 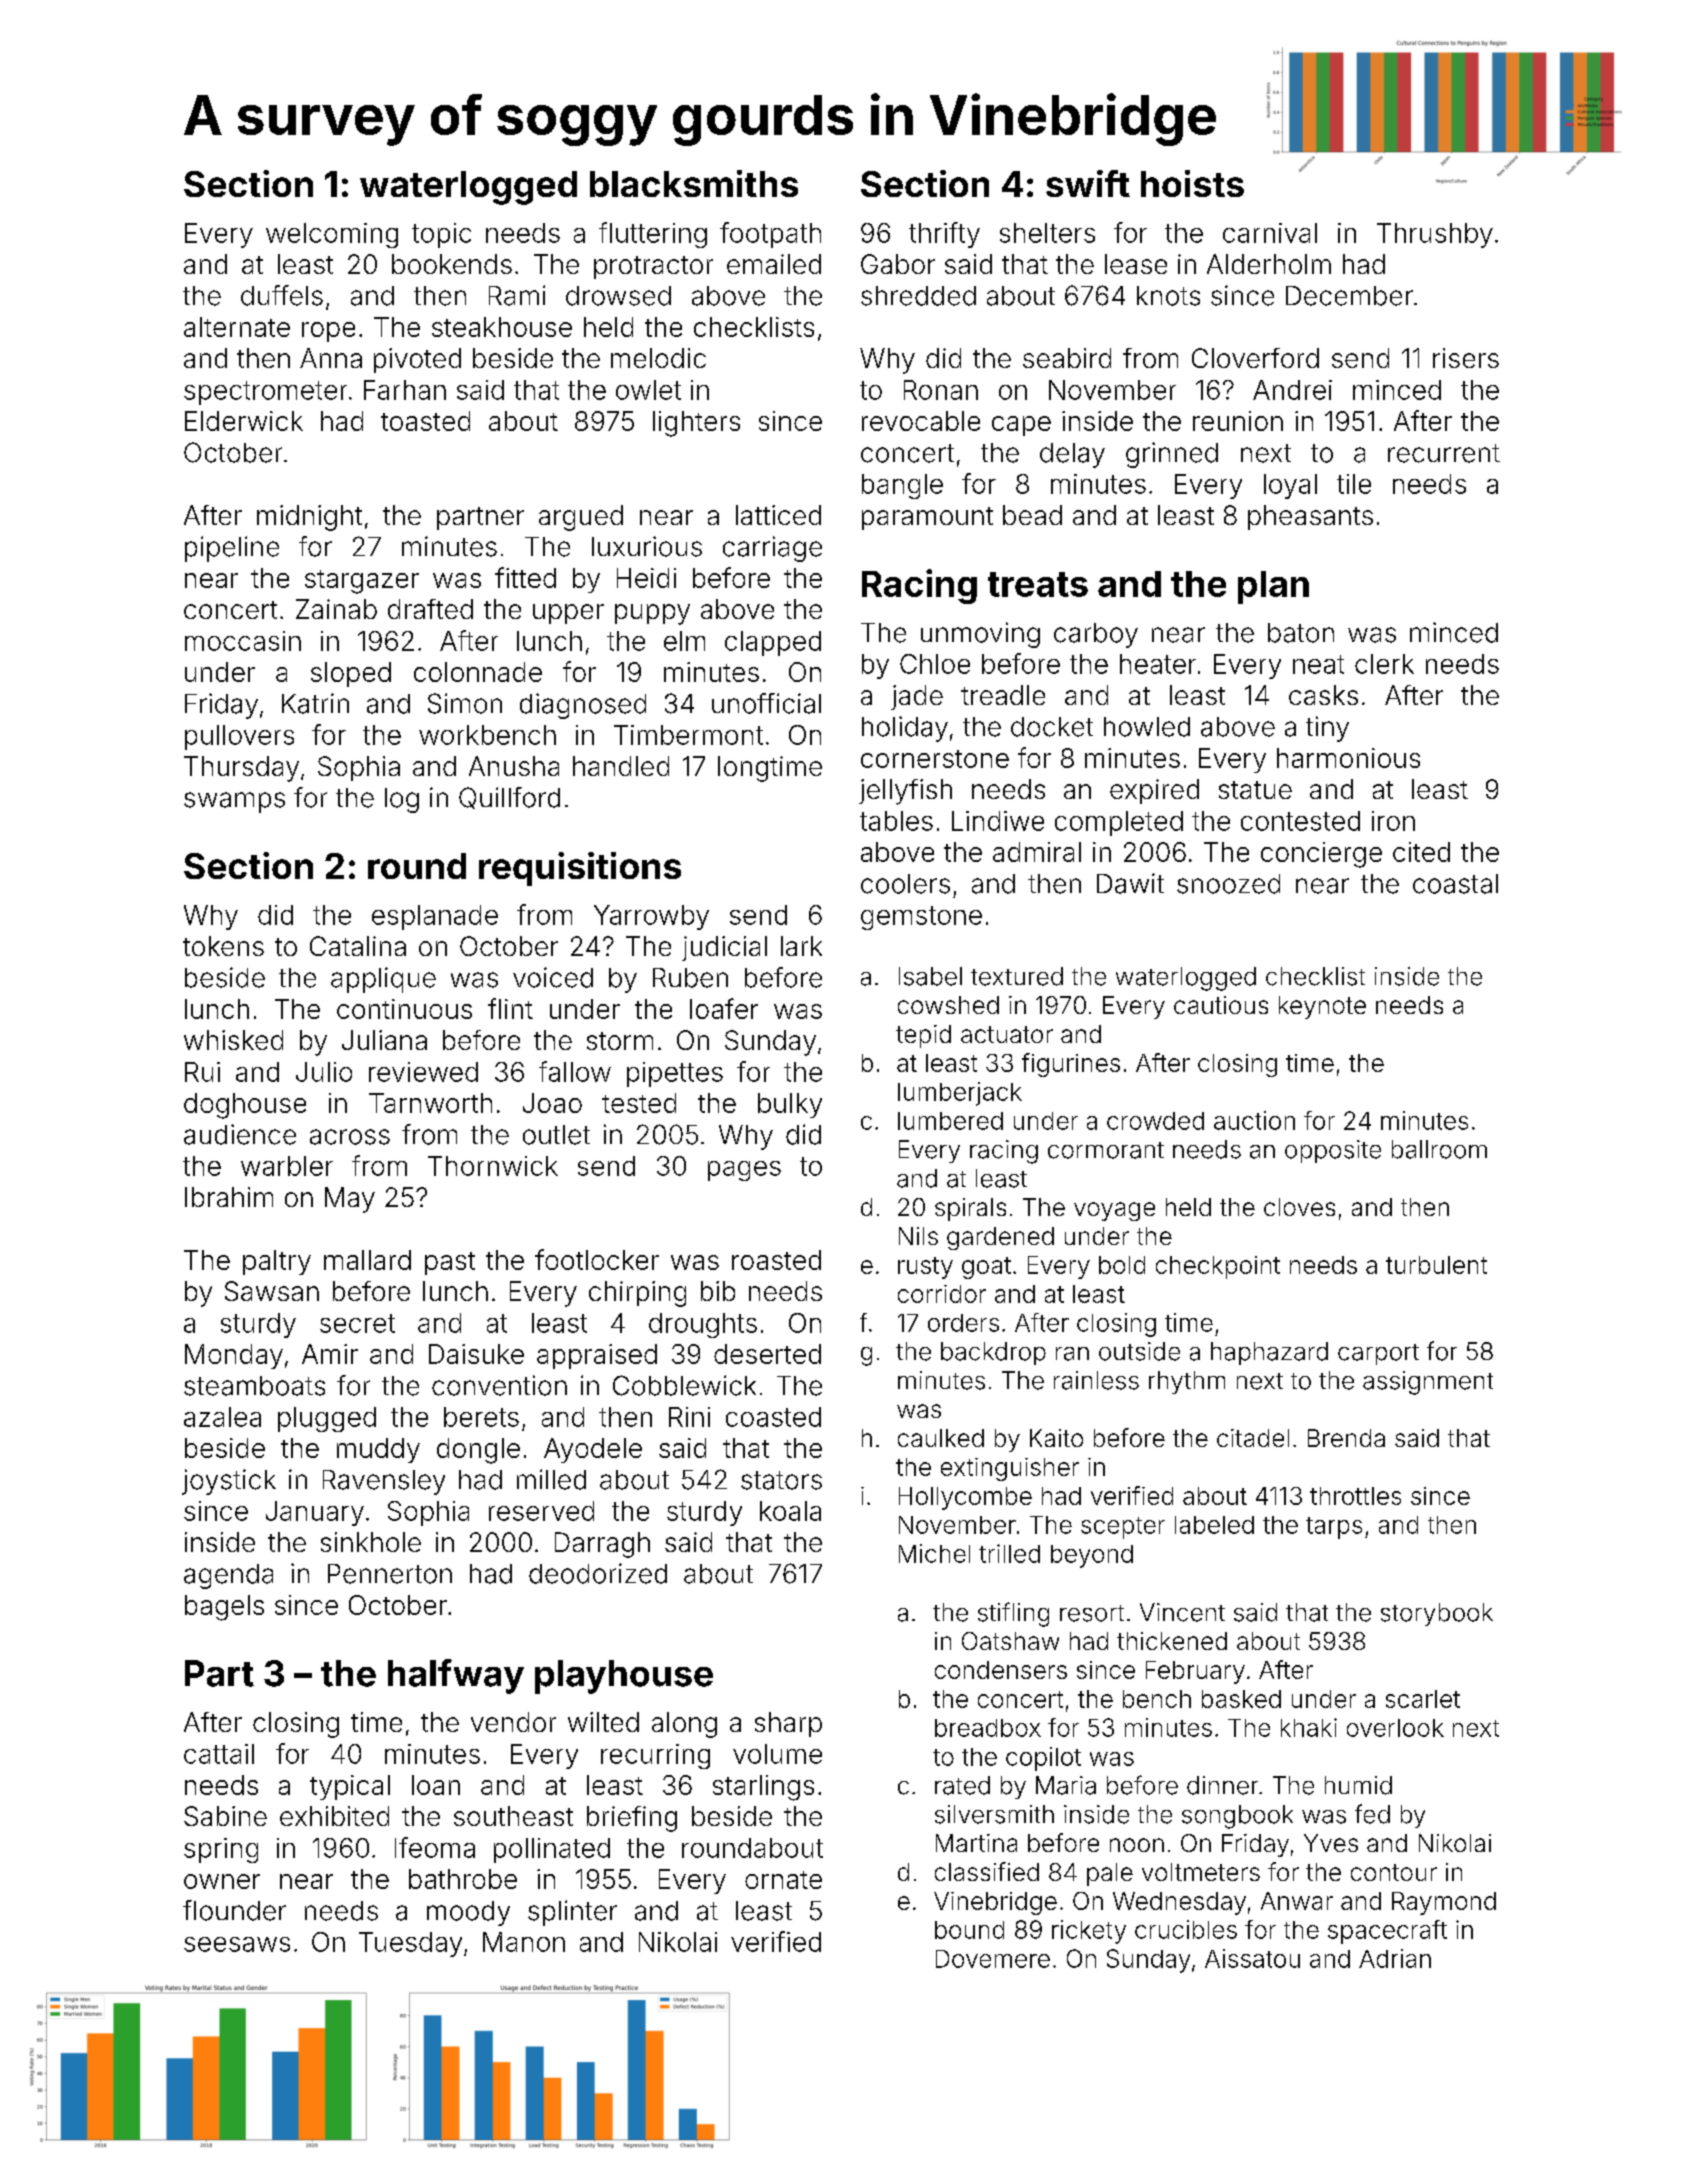 I want to click on Adrian, so click(x=1395, y=1958).
